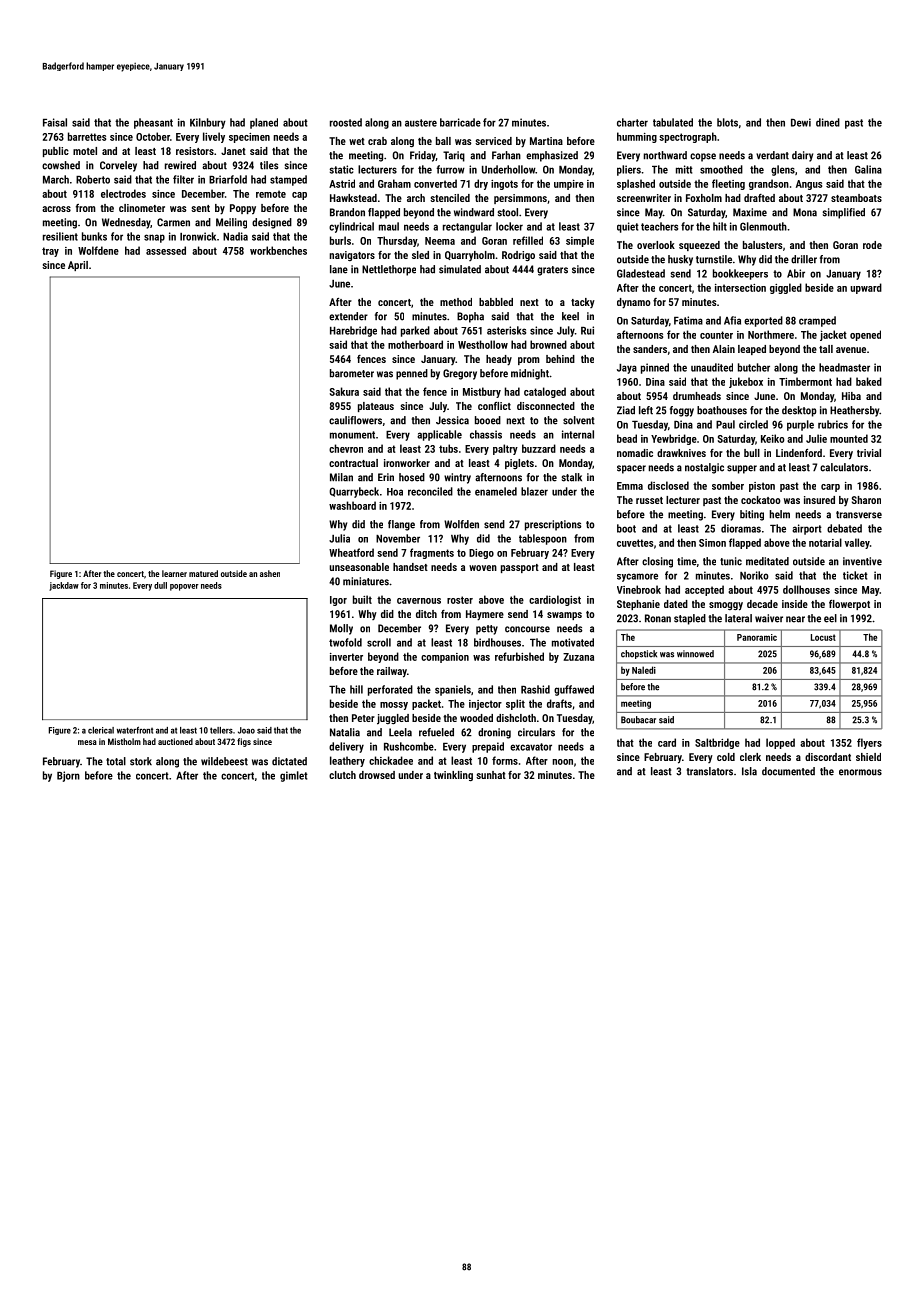 This screenshot has height=1308, width=924. What do you see at coordinates (752, 453) in the screenshot?
I see `bull` at bounding box center [752, 453].
